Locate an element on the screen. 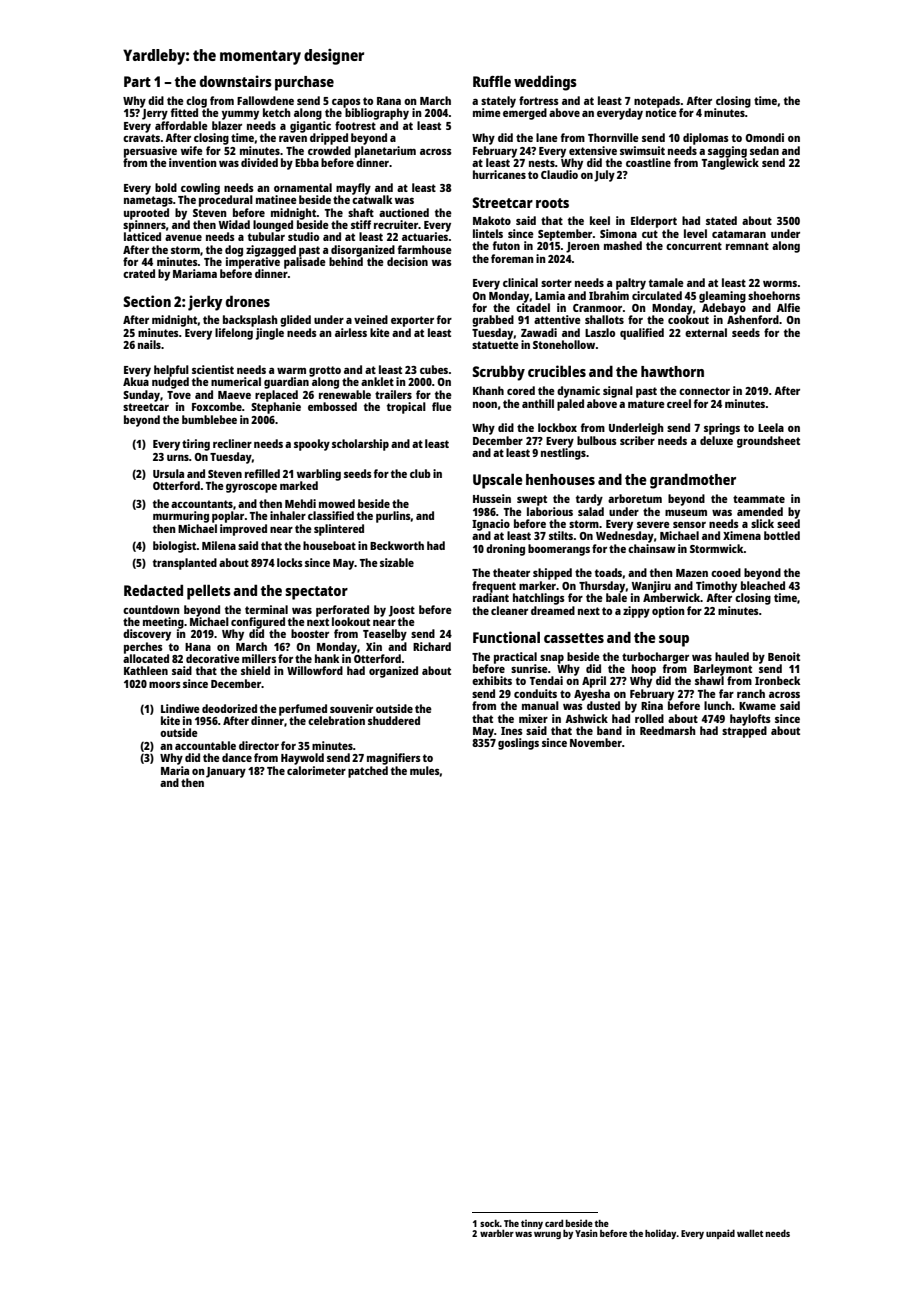  goslings is located at coordinates (518, 744).
